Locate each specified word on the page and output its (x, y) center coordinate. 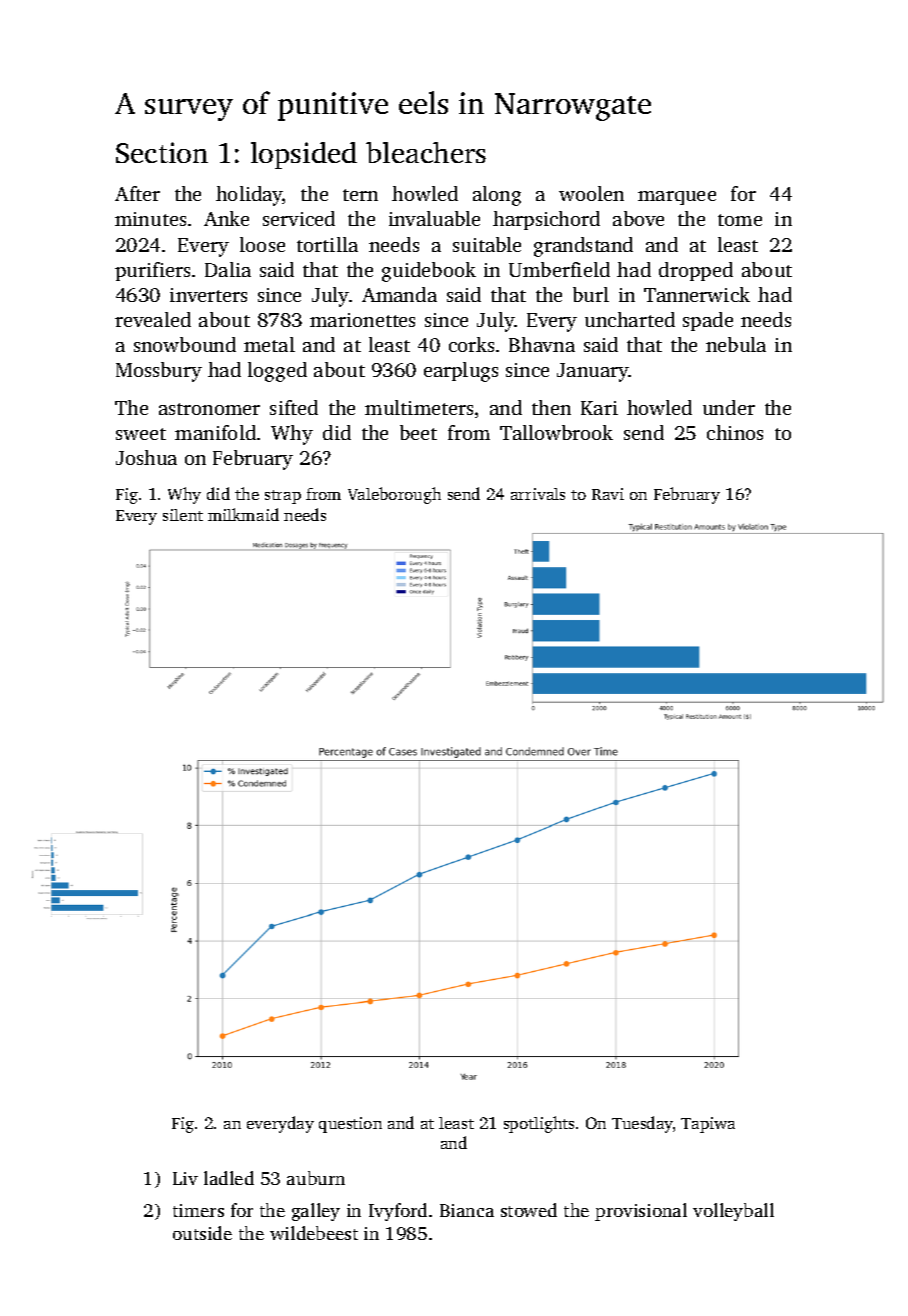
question (350, 1125)
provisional (641, 1212)
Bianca (467, 1210)
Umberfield (559, 269)
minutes (150, 219)
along (497, 196)
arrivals (538, 494)
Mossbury (159, 372)
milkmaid (243, 514)
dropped (696, 271)
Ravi (608, 494)
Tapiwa (708, 1125)
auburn (316, 1178)
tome (740, 220)
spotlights (539, 1124)
